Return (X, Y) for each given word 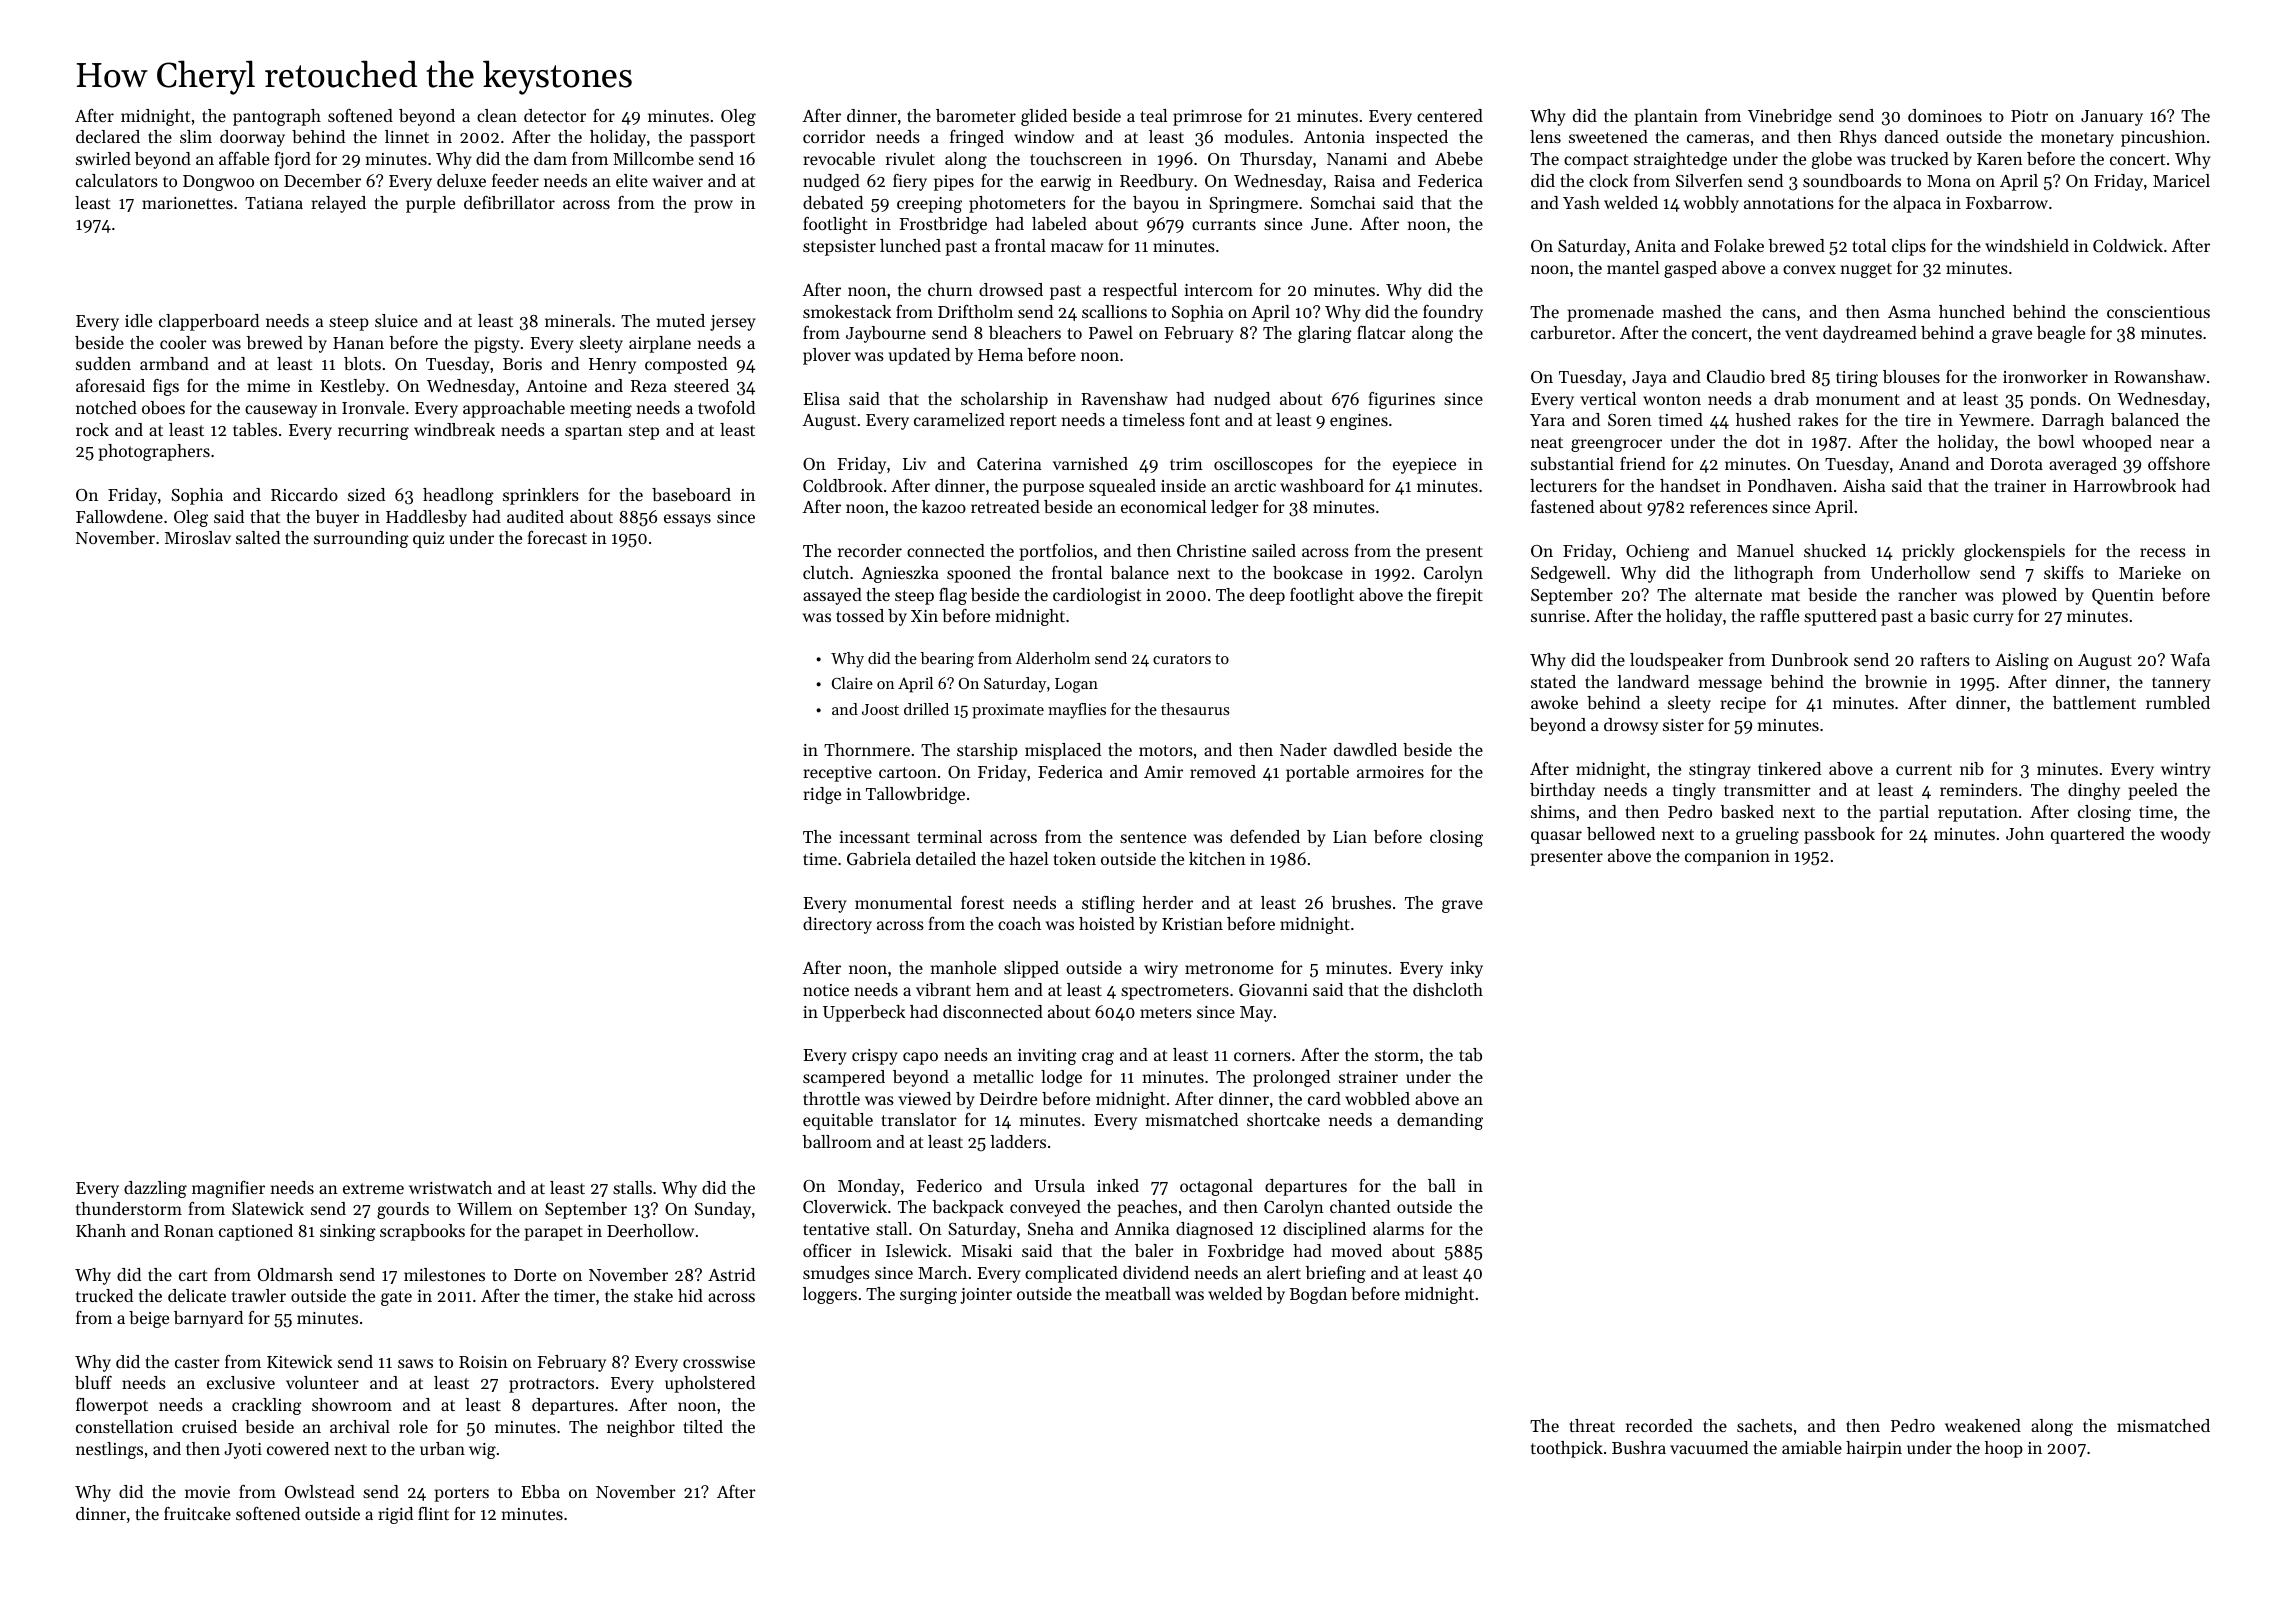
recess (2163, 552)
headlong (458, 496)
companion (1727, 858)
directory (837, 925)
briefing (1335, 1274)
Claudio (1736, 376)
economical (1164, 506)
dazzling (155, 1189)
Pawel (1111, 332)
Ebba (540, 1491)
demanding (1440, 1121)
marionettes (187, 203)
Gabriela (879, 858)
